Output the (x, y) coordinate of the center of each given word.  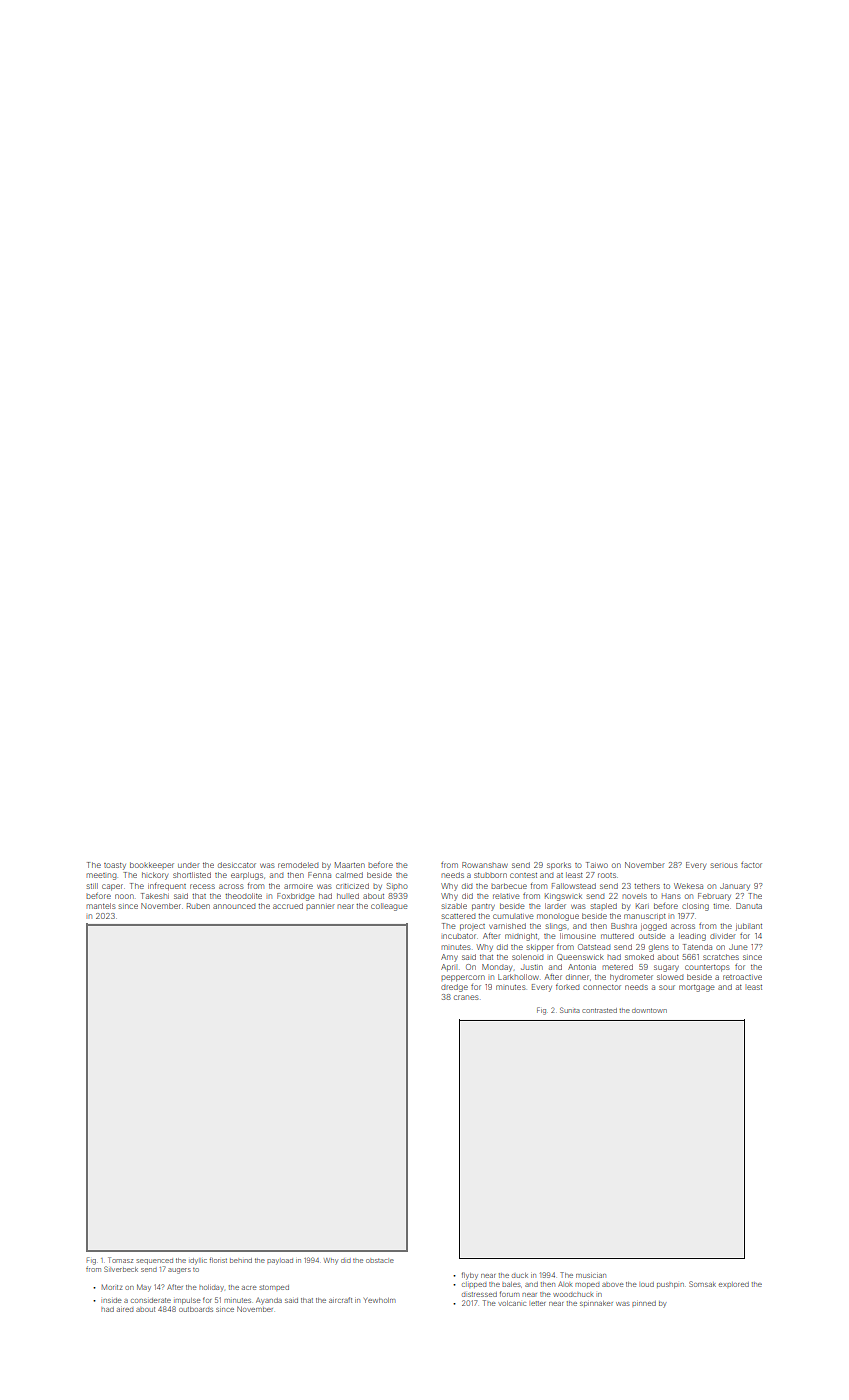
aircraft (340, 1300)
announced (234, 906)
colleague (389, 907)
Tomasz (120, 1260)
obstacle (380, 1260)
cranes (466, 997)
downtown (649, 1010)
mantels (101, 906)
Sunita (570, 1010)
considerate (151, 1300)
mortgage (697, 988)
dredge (454, 988)
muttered (617, 936)
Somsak (702, 1284)
